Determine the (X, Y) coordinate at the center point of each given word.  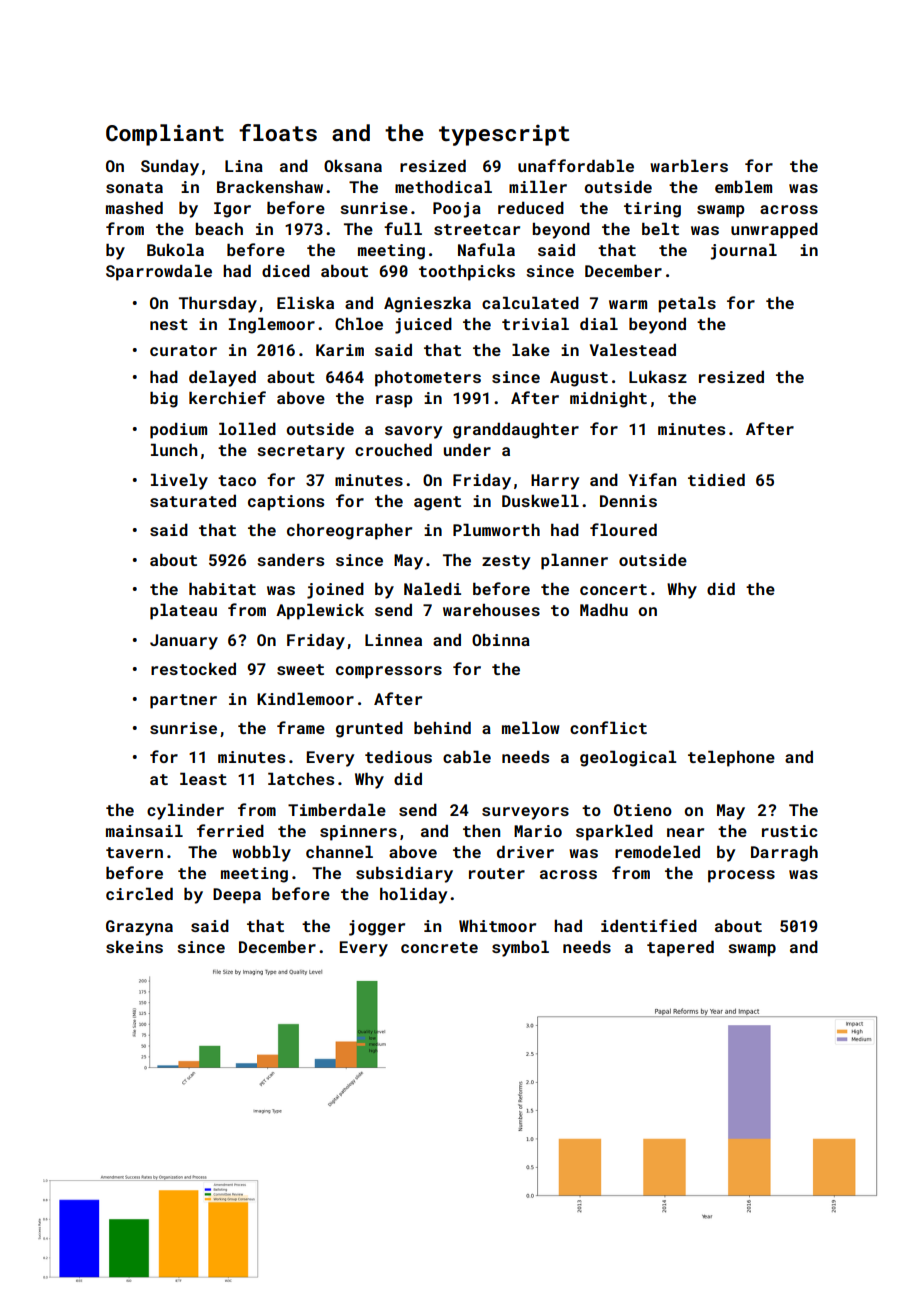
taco (237, 480)
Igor (232, 210)
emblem (743, 186)
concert (613, 589)
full (403, 228)
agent (437, 503)
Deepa (237, 896)
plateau (183, 611)
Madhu (604, 609)
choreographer (349, 531)
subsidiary (404, 874)
